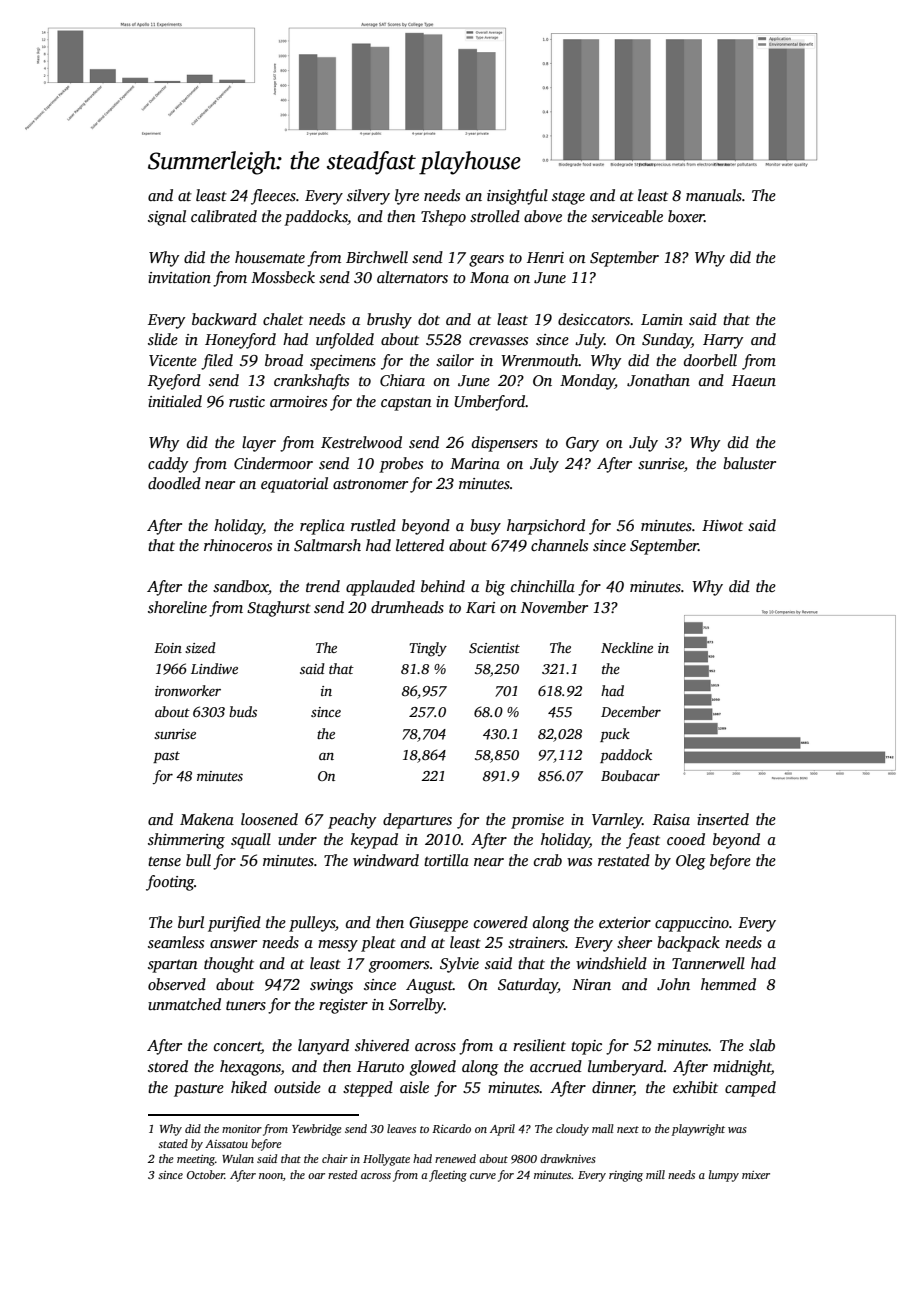  I want to click on glowed, so click(433, 1068).
